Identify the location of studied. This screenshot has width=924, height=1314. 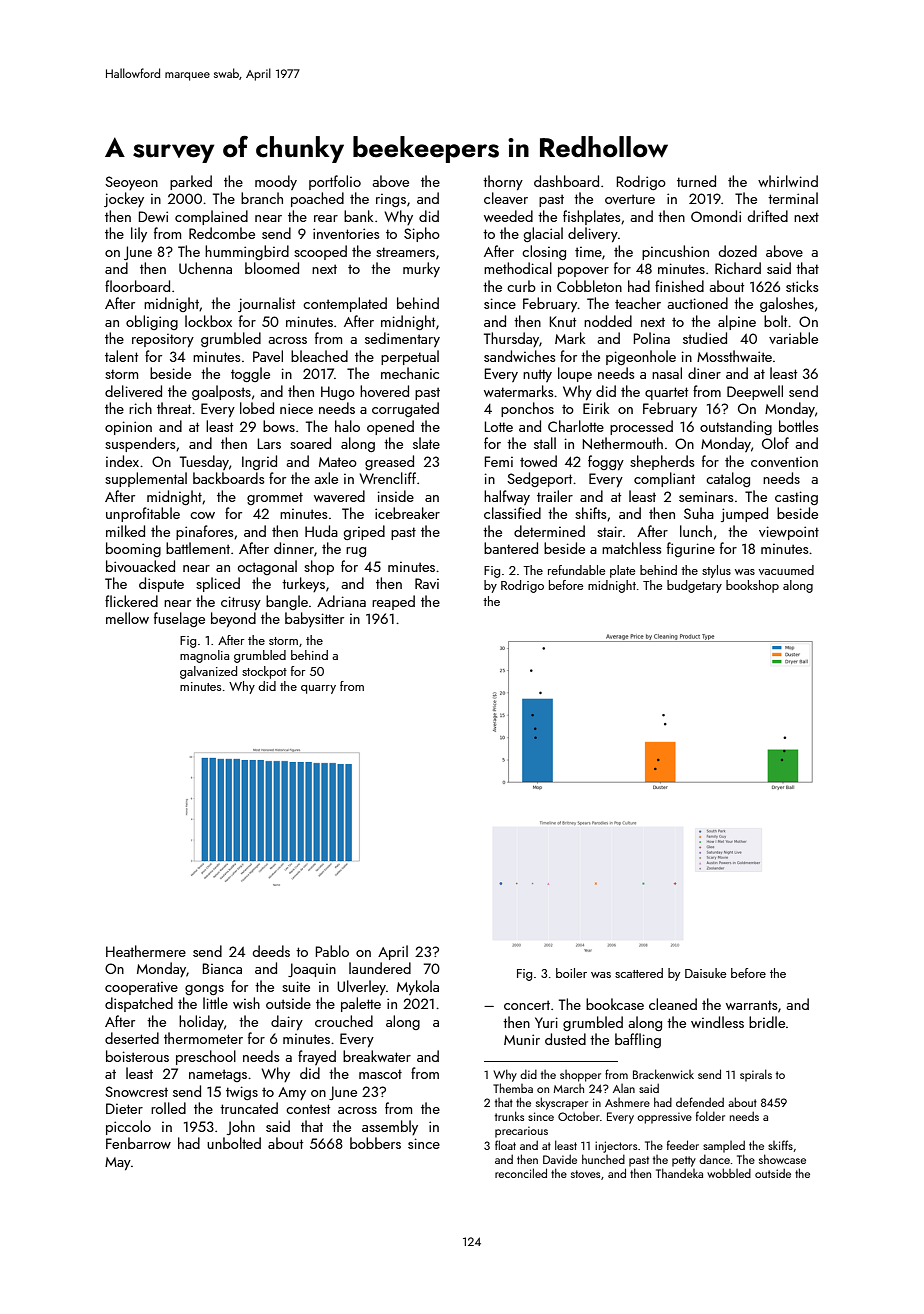
(705, 338).
